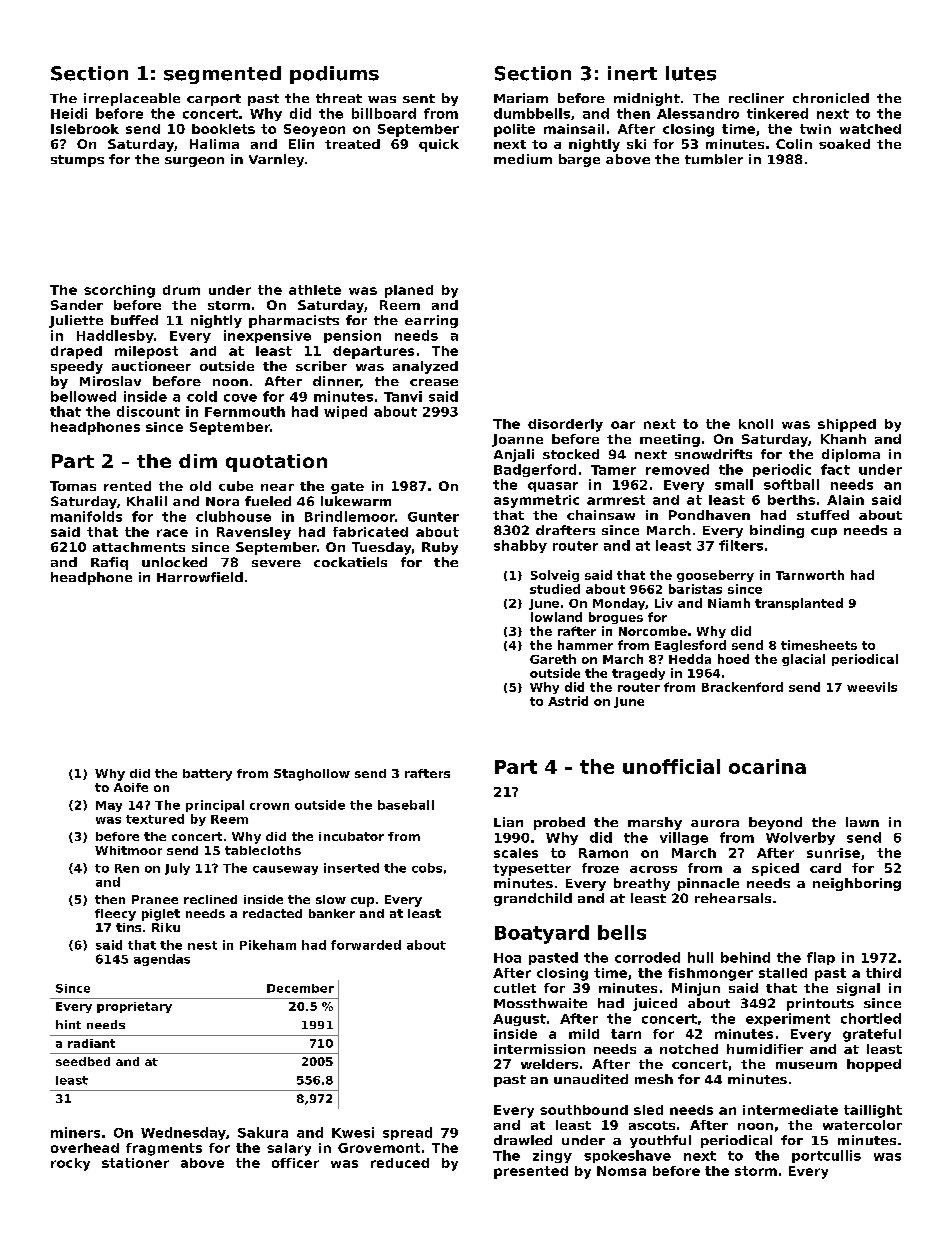 This screenshot has width=952, height=1233. Describe the element at coordinates (77, 305) in the screenshot. I see `Sander` at that location.
